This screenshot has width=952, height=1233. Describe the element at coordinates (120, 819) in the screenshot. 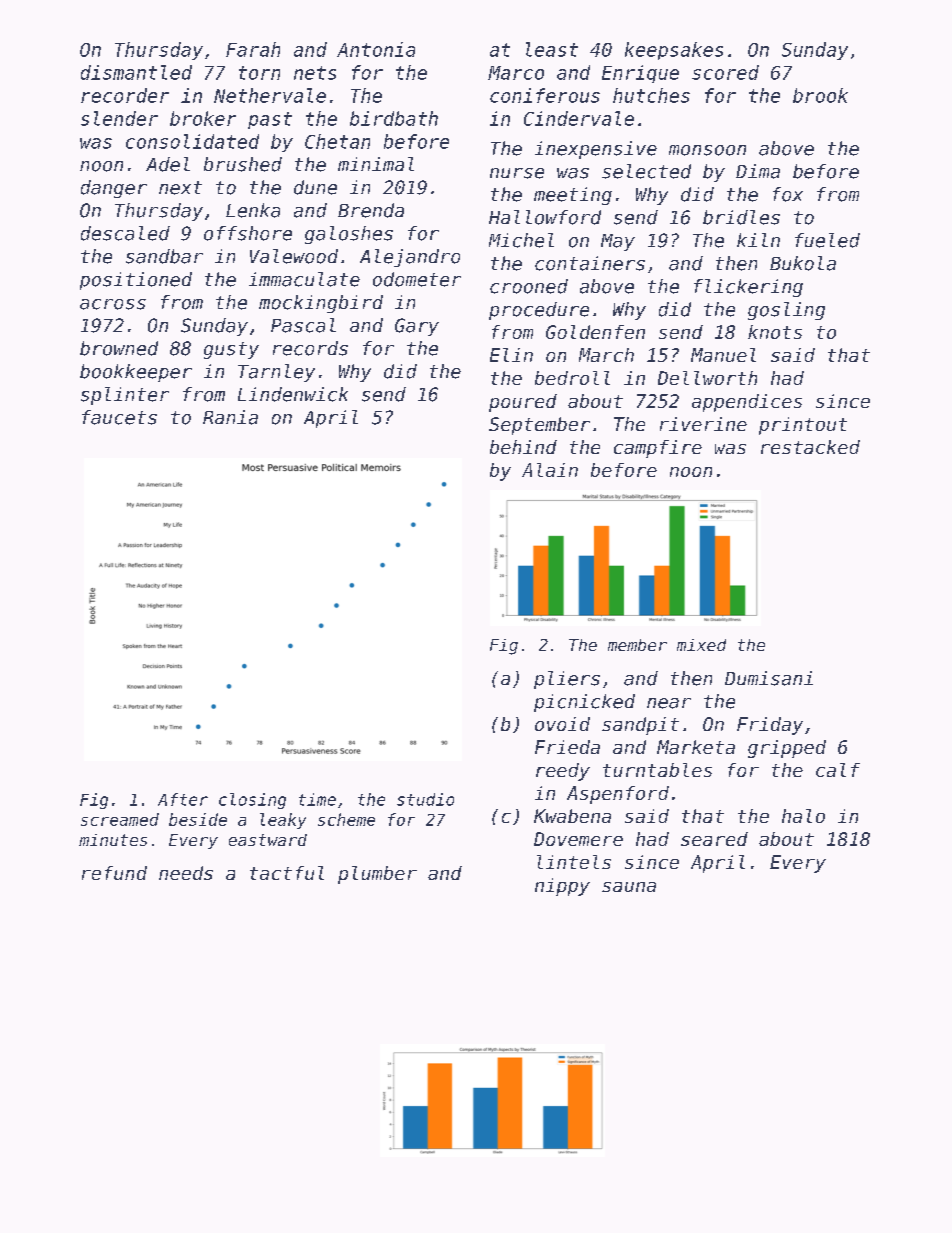

I see `screamed` at that location.
